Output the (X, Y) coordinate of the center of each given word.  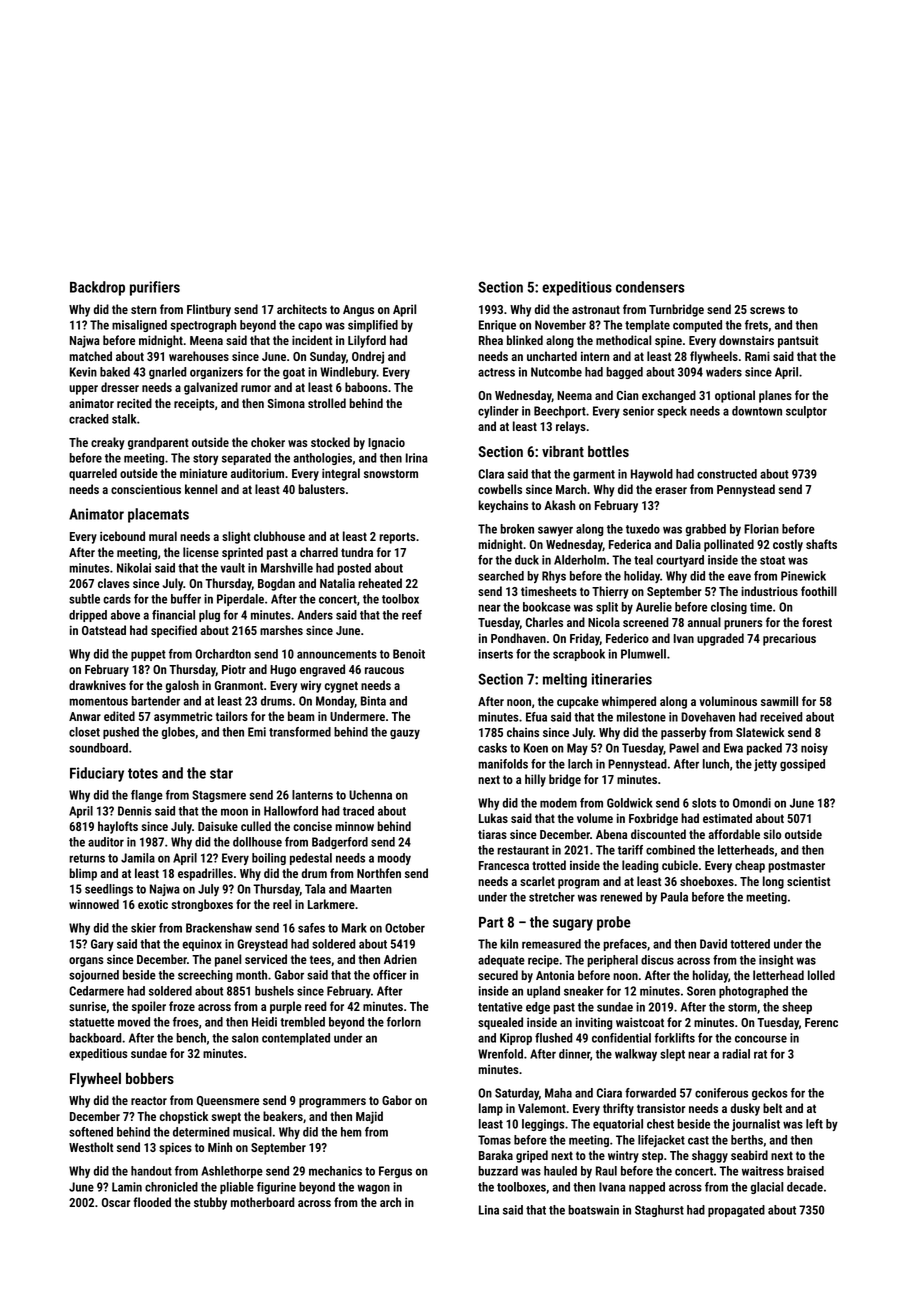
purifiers (155, 288)
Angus (358, 311)
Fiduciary (97, 774)
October (405, 928)
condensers (650, 287)
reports (397, 538)
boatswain (593, 1210)
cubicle (680, 865)
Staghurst (659, 1211)
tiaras (492, 834)
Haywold (652, 475)
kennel (201, 489)
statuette (91, 1022)
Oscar (116, 1202)
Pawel (684, 748)
